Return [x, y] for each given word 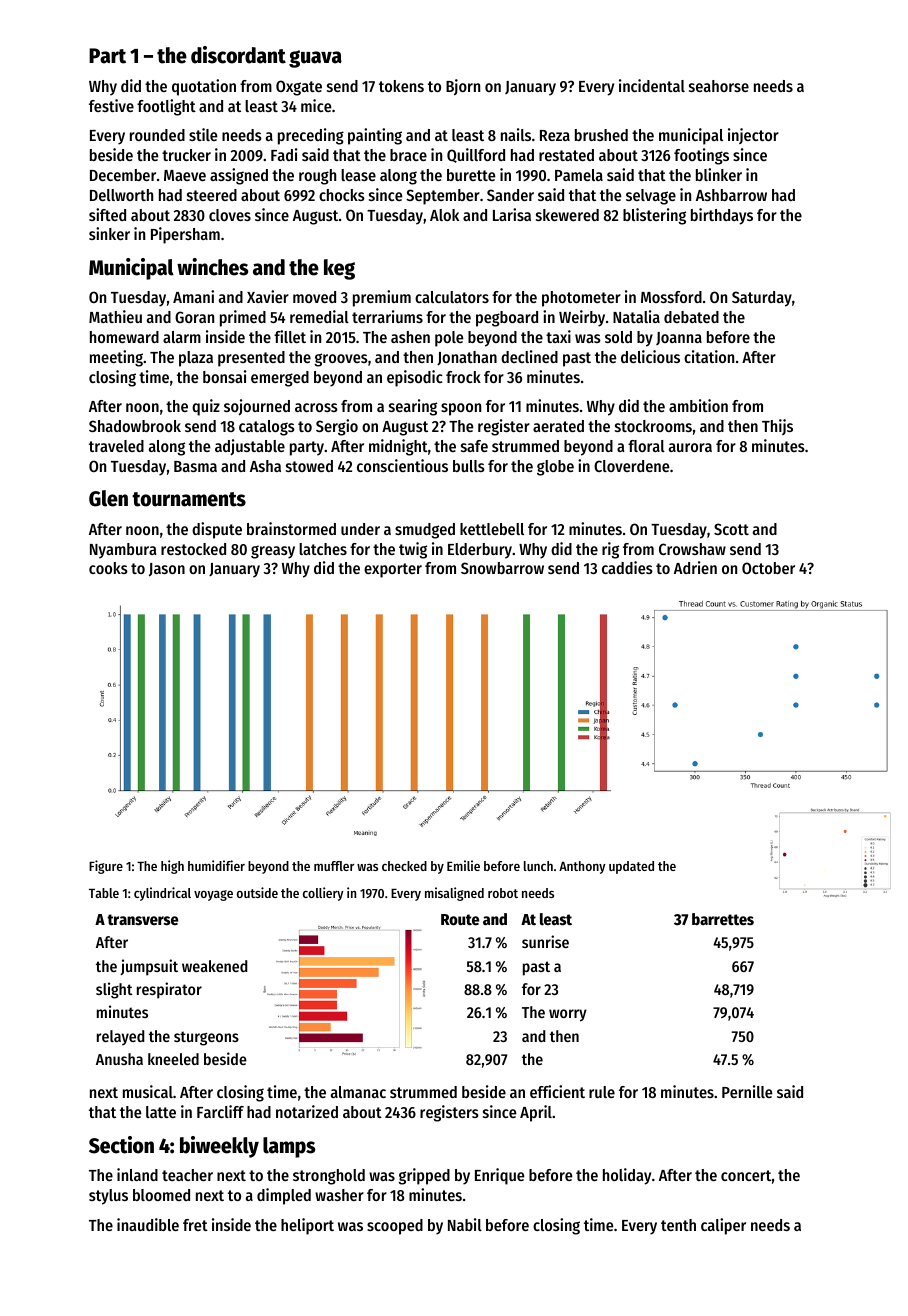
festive [111, 105]
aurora [690, 447]
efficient [557, 1091]
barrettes [723, 919]
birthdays [722, 216]
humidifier [216, 865]
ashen [410, 337]
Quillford [476, 155]
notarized [307, 1111]
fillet [290, 336]
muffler [334, 866]
